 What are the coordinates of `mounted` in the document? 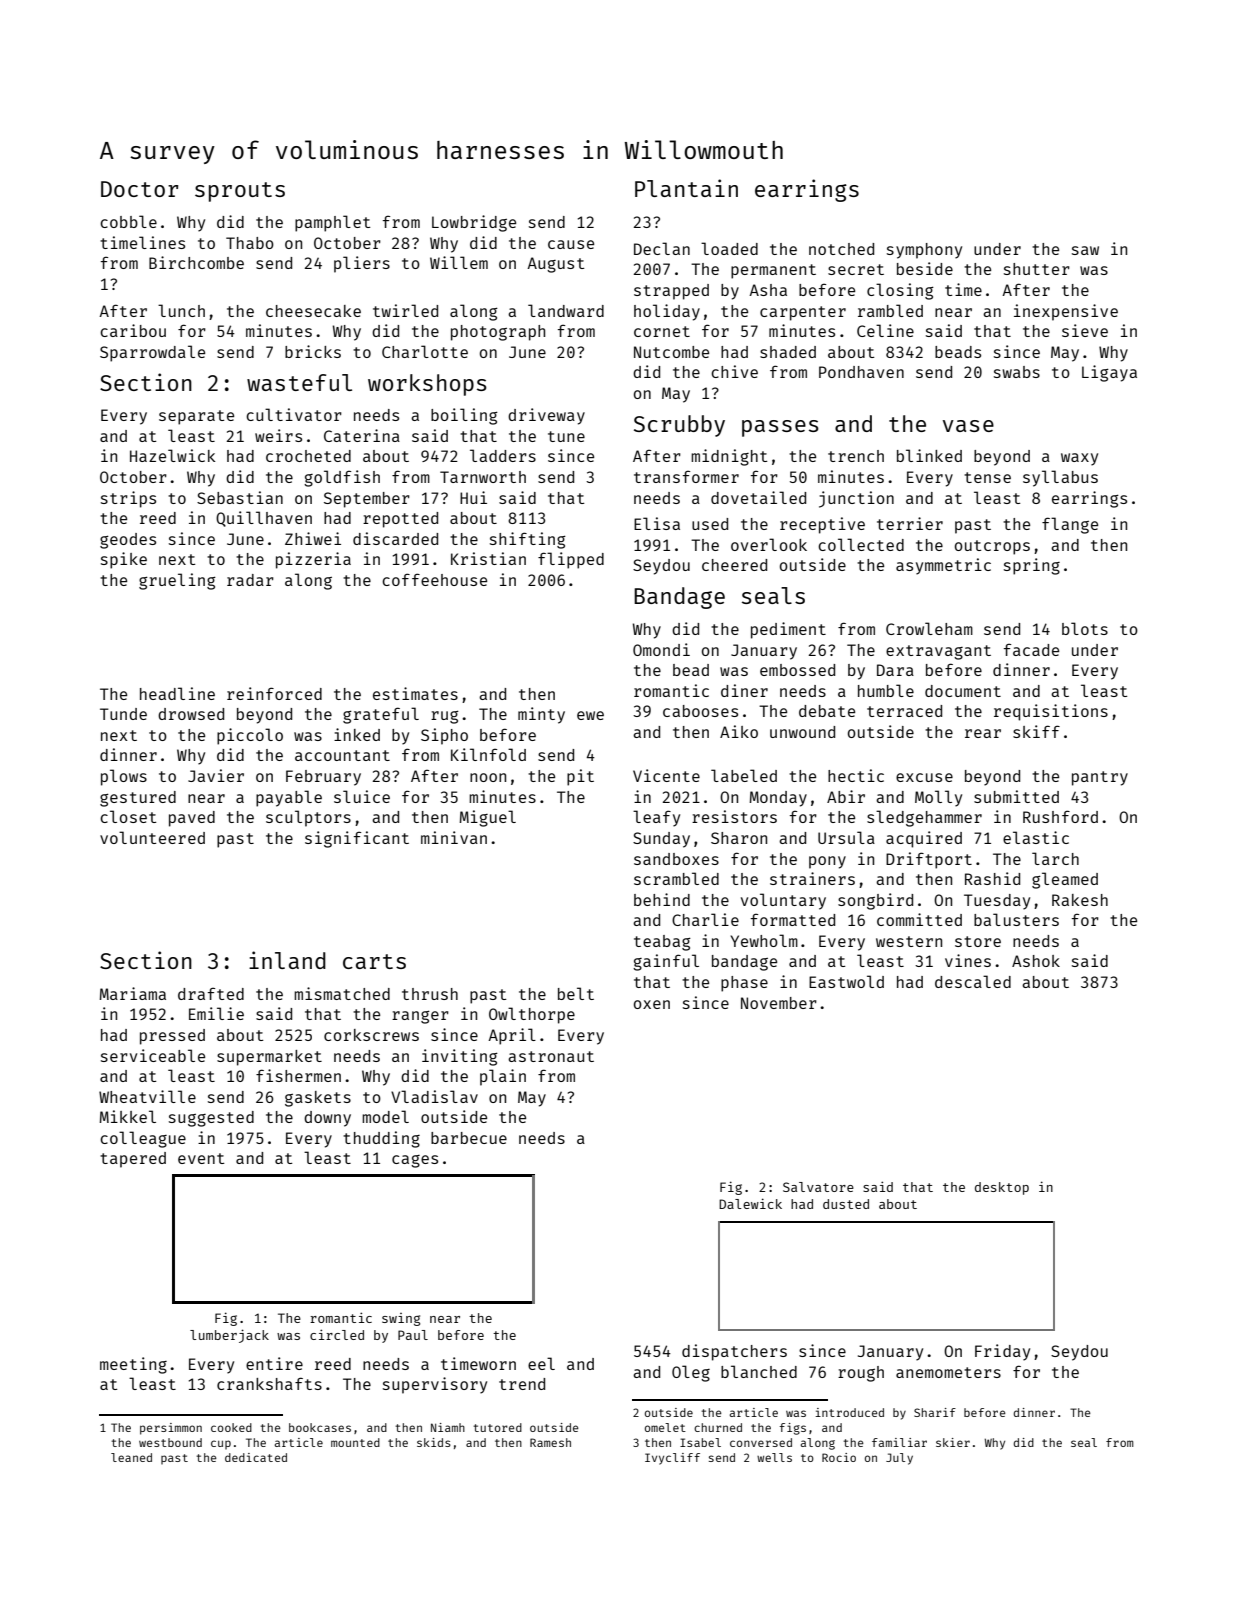 It's located at (355, 1442).
